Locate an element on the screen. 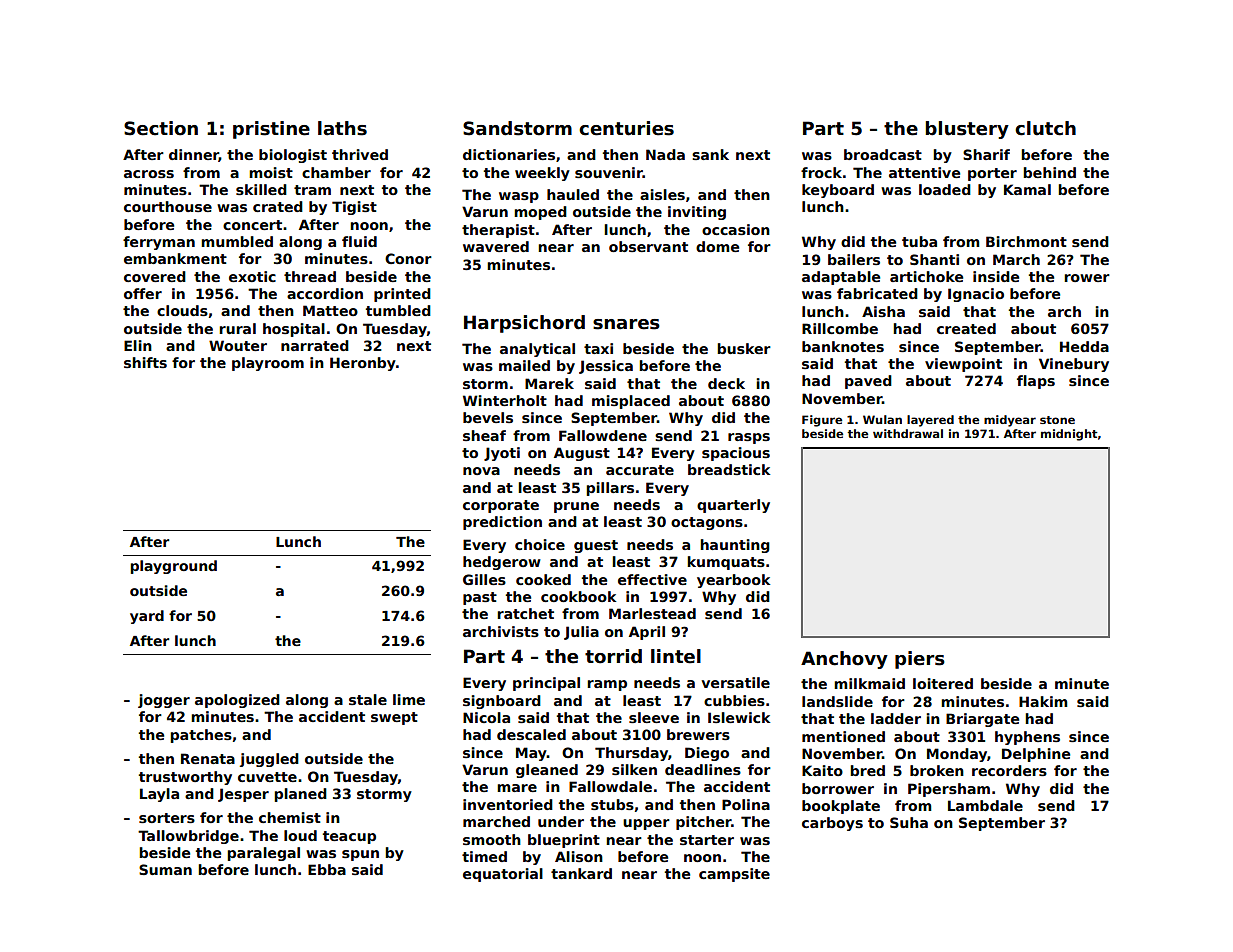  flaps is located at coordinates (1036, 382).
